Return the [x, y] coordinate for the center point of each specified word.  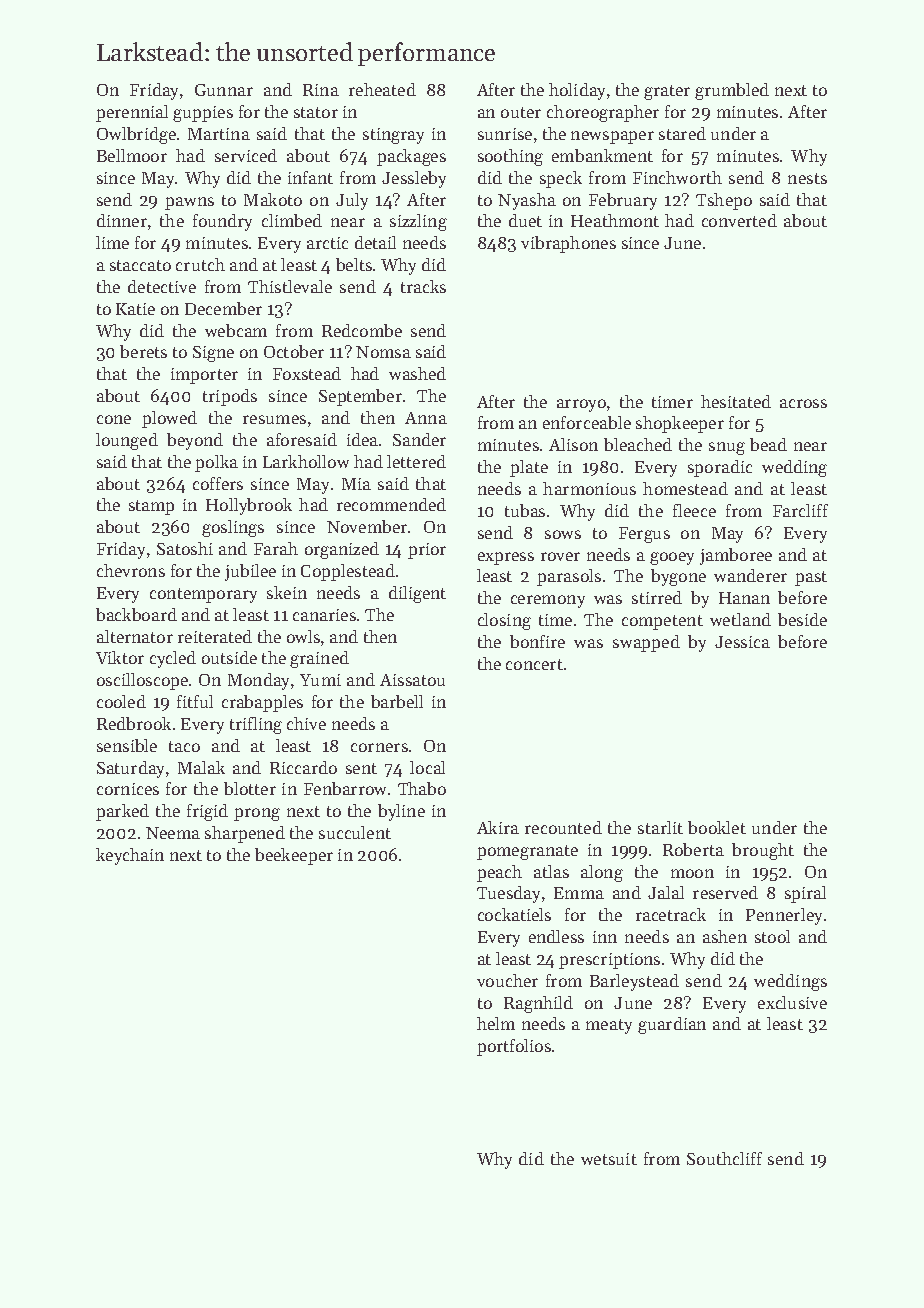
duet [525, 220]
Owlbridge [136, 135]
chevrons [131, 570]
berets [143, 351]
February [623, 201]
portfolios [514, 1047]
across [803, 403]
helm [496, 1023]
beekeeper [294, 856]
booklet [717, 827]
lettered [416, 461]
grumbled [732, 91]
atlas [551, 871]
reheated [382, 89]
